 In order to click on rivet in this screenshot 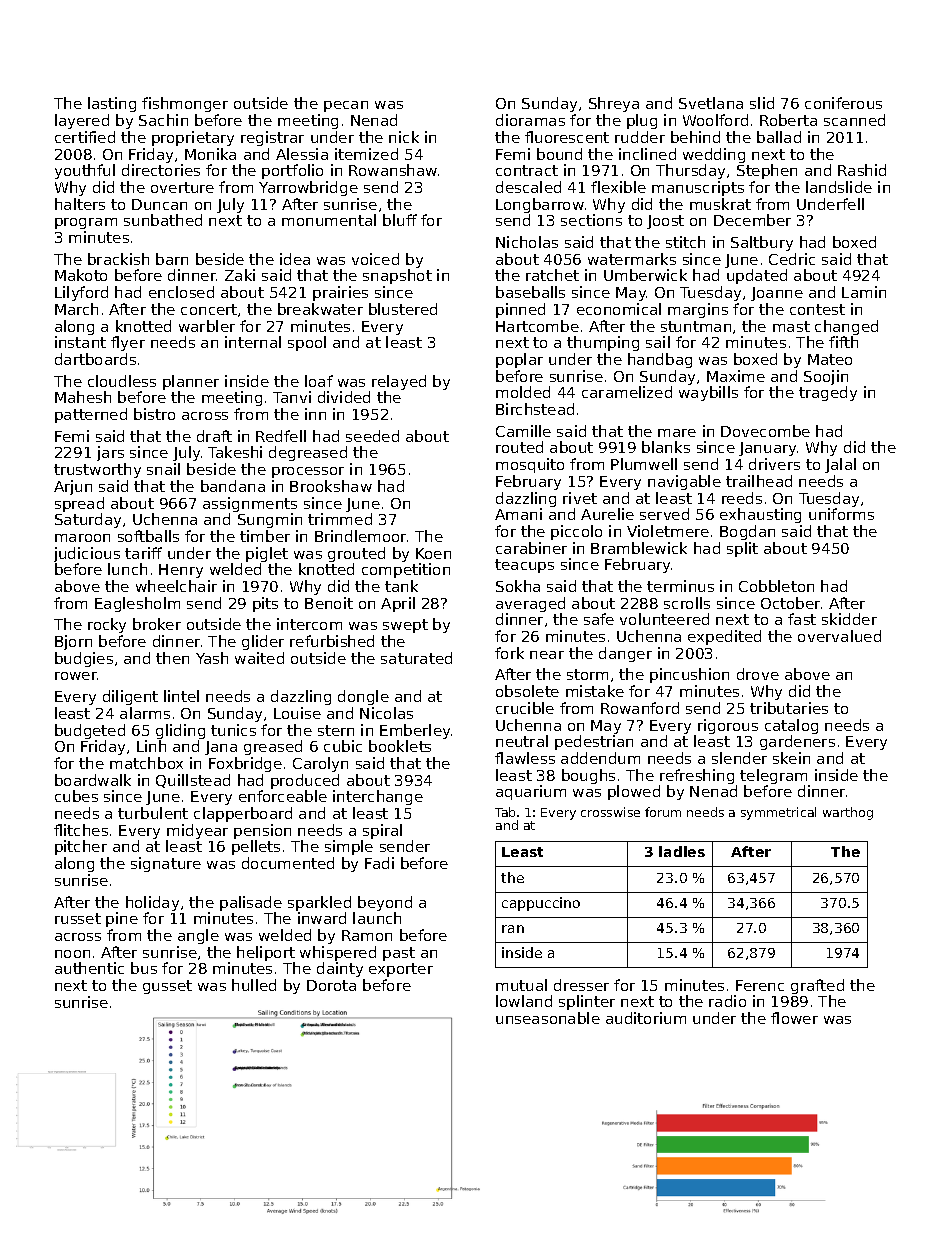, I will do `click(580, 498)`.
